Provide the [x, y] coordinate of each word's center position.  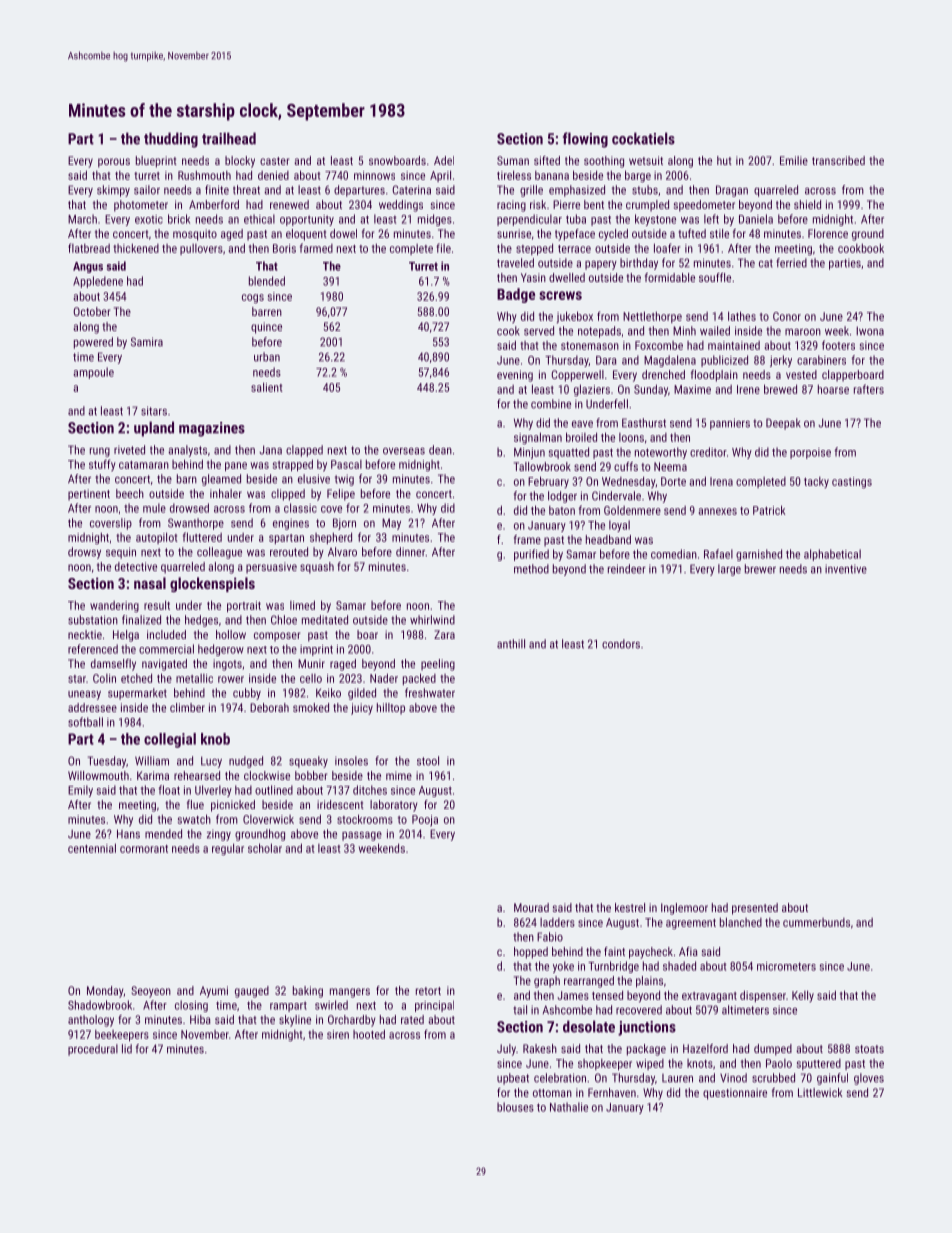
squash [317, 568]
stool [428, 761]
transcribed [838, 160]
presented [755, 909]
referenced [93, 649]
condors [621, 644]
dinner [410, 552]
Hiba [200, 1019]
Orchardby [352, 1021]
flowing [585, 140]
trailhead [229, 138]
